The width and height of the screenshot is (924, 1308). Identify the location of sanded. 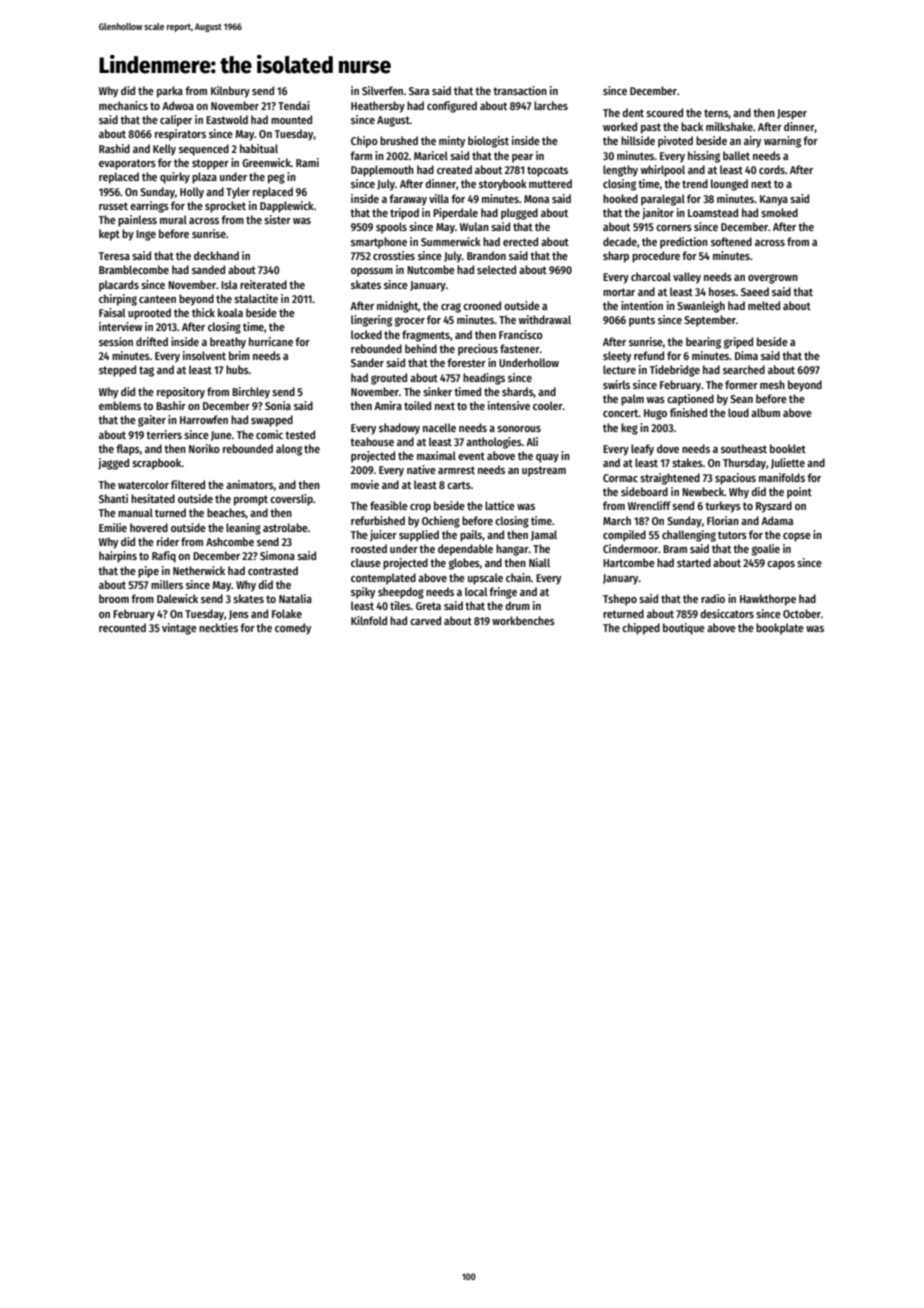
(208, 269).
